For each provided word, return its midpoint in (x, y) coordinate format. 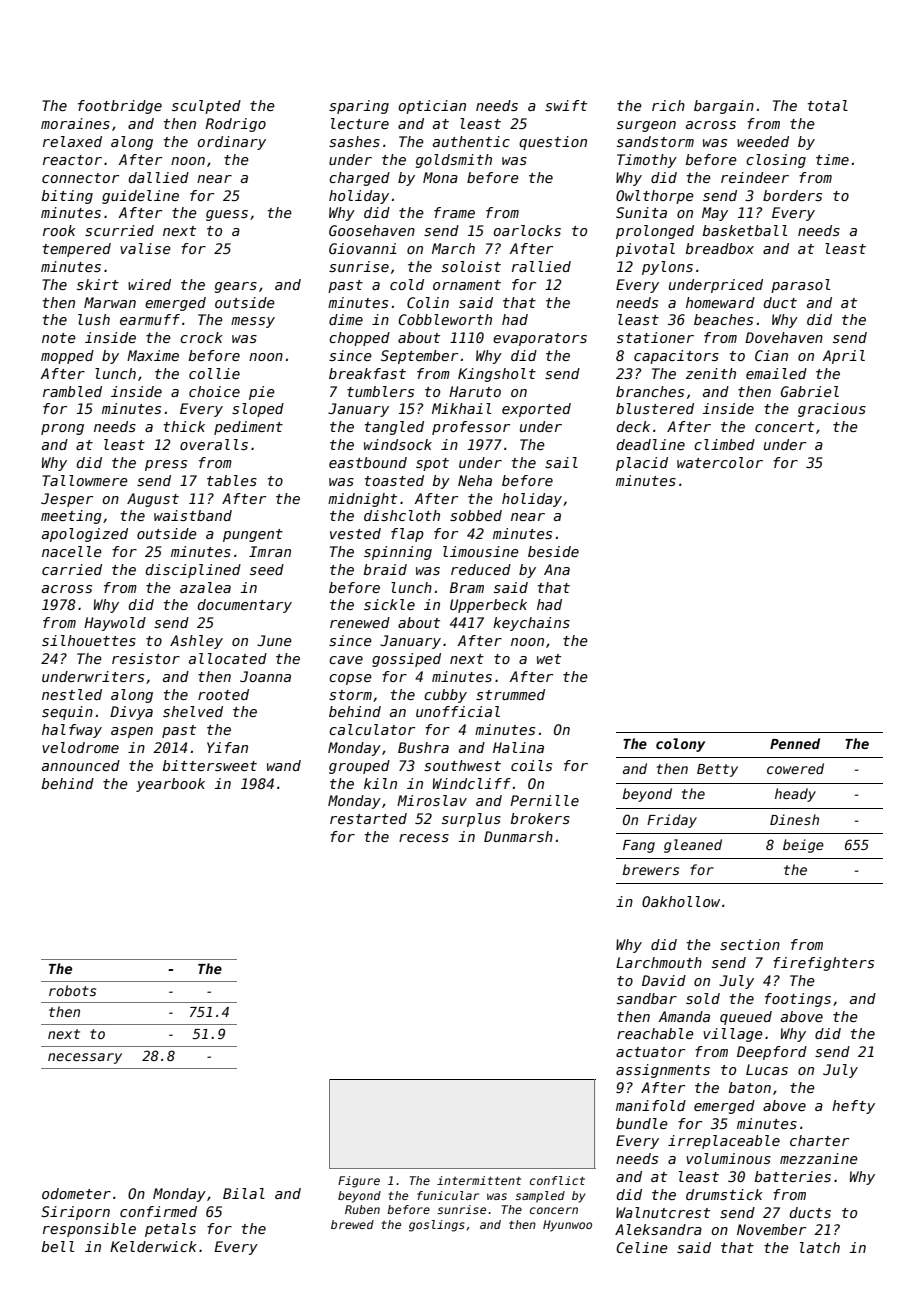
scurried (119, 230)
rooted (223, 694)
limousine (481, 551)
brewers (650, 869)
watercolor (720, 462)
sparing (359, 107)
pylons (667, 268)
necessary (85, 1058)
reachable (655, 1033)
